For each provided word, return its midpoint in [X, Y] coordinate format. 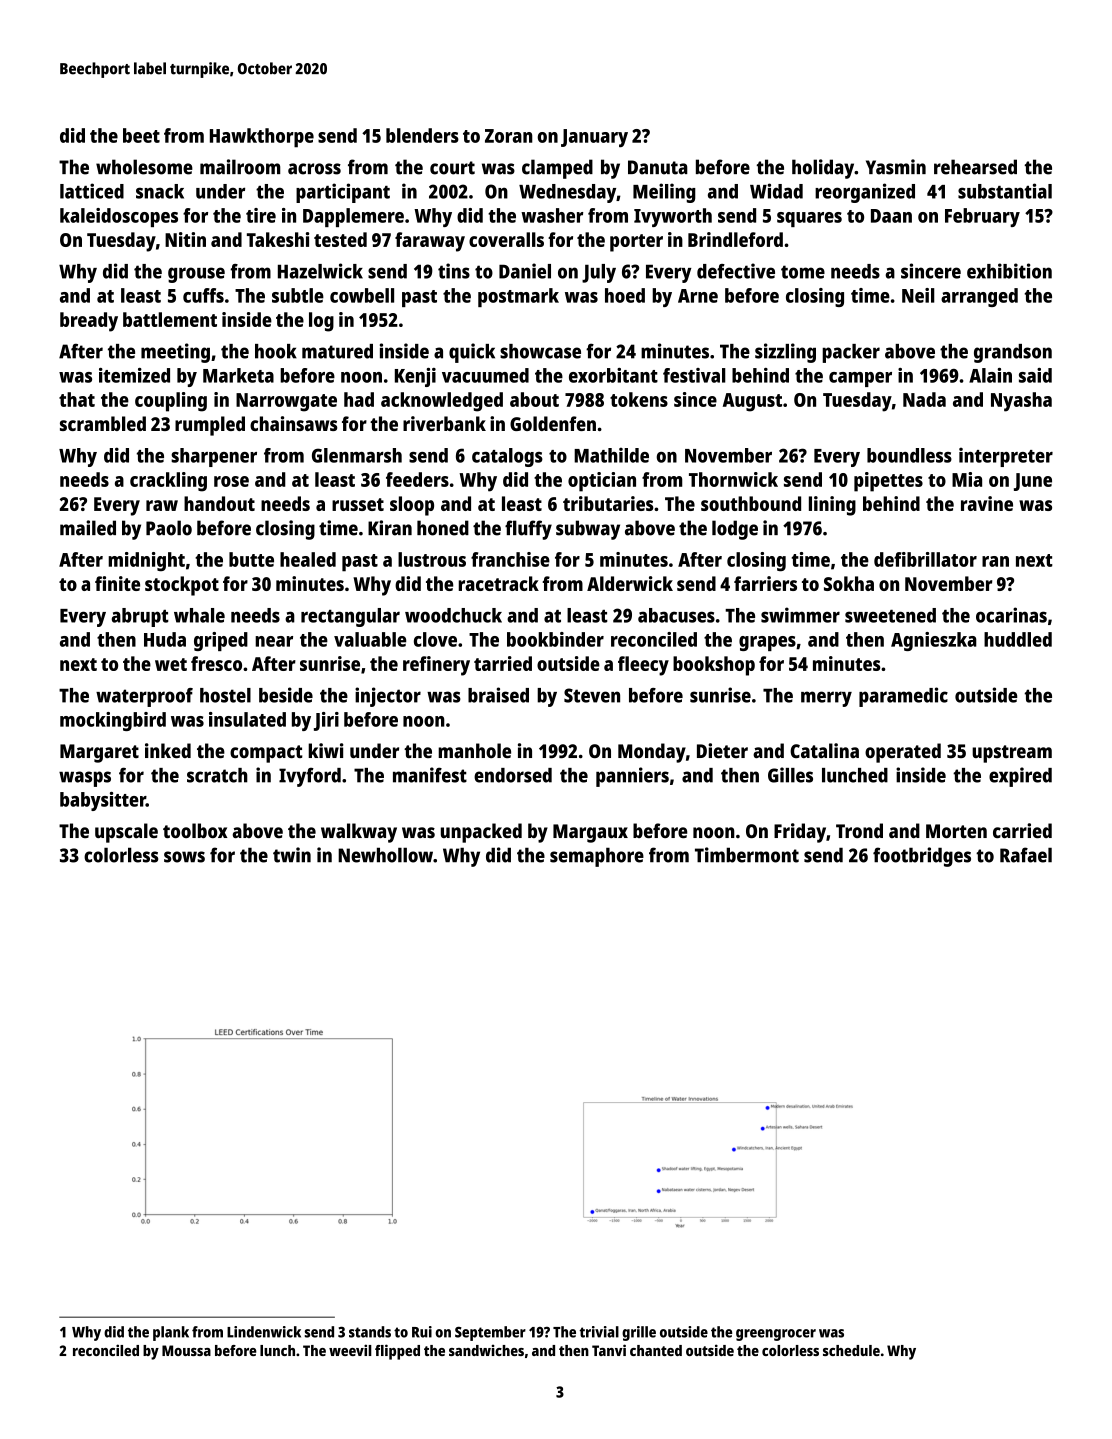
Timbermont [747, 855]
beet [141, 135]
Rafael [1026, 855]
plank [171, 1333]
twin [292, 855]
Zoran [509, 136]
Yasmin [896, 167]
